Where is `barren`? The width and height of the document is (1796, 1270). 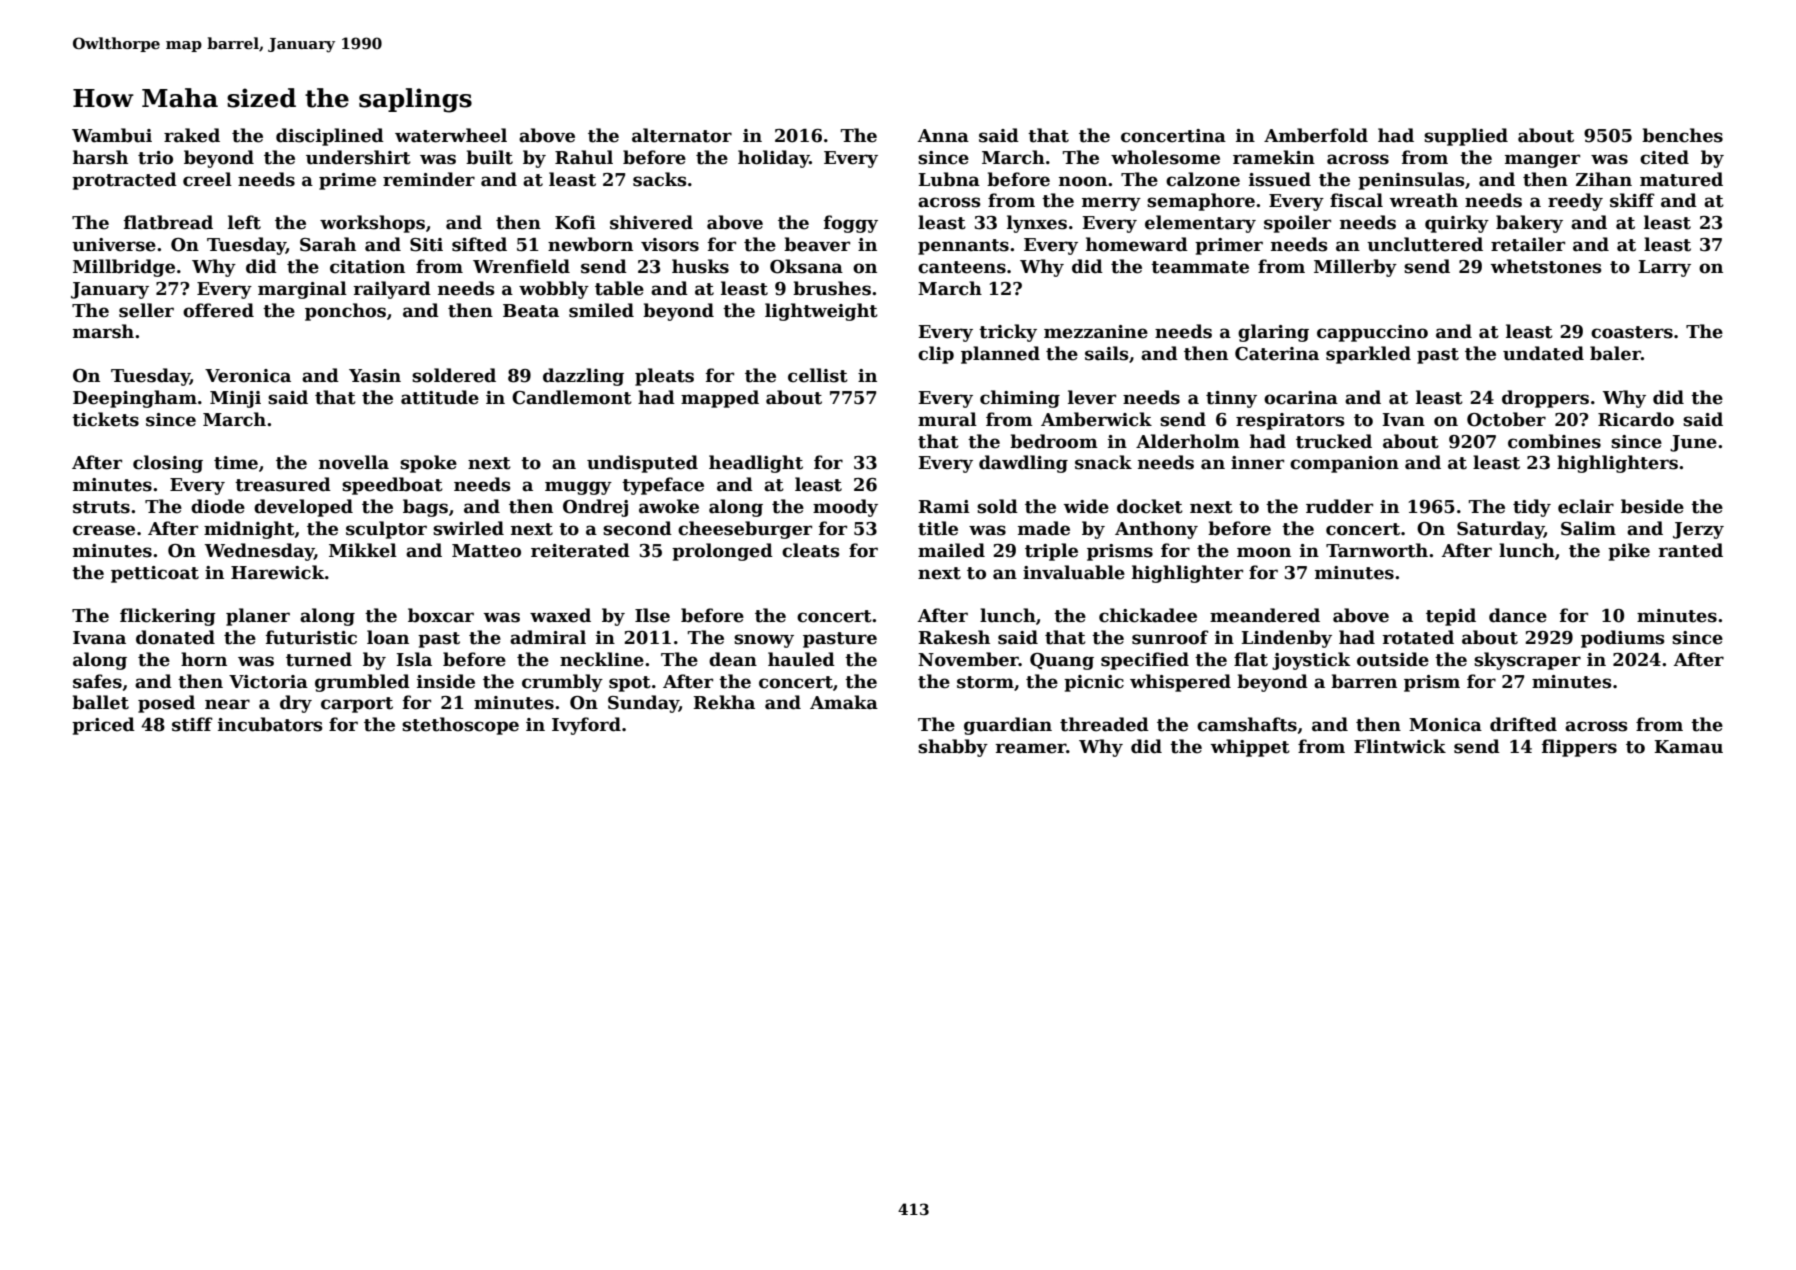
barren is located at coordinates (1364, 681).
